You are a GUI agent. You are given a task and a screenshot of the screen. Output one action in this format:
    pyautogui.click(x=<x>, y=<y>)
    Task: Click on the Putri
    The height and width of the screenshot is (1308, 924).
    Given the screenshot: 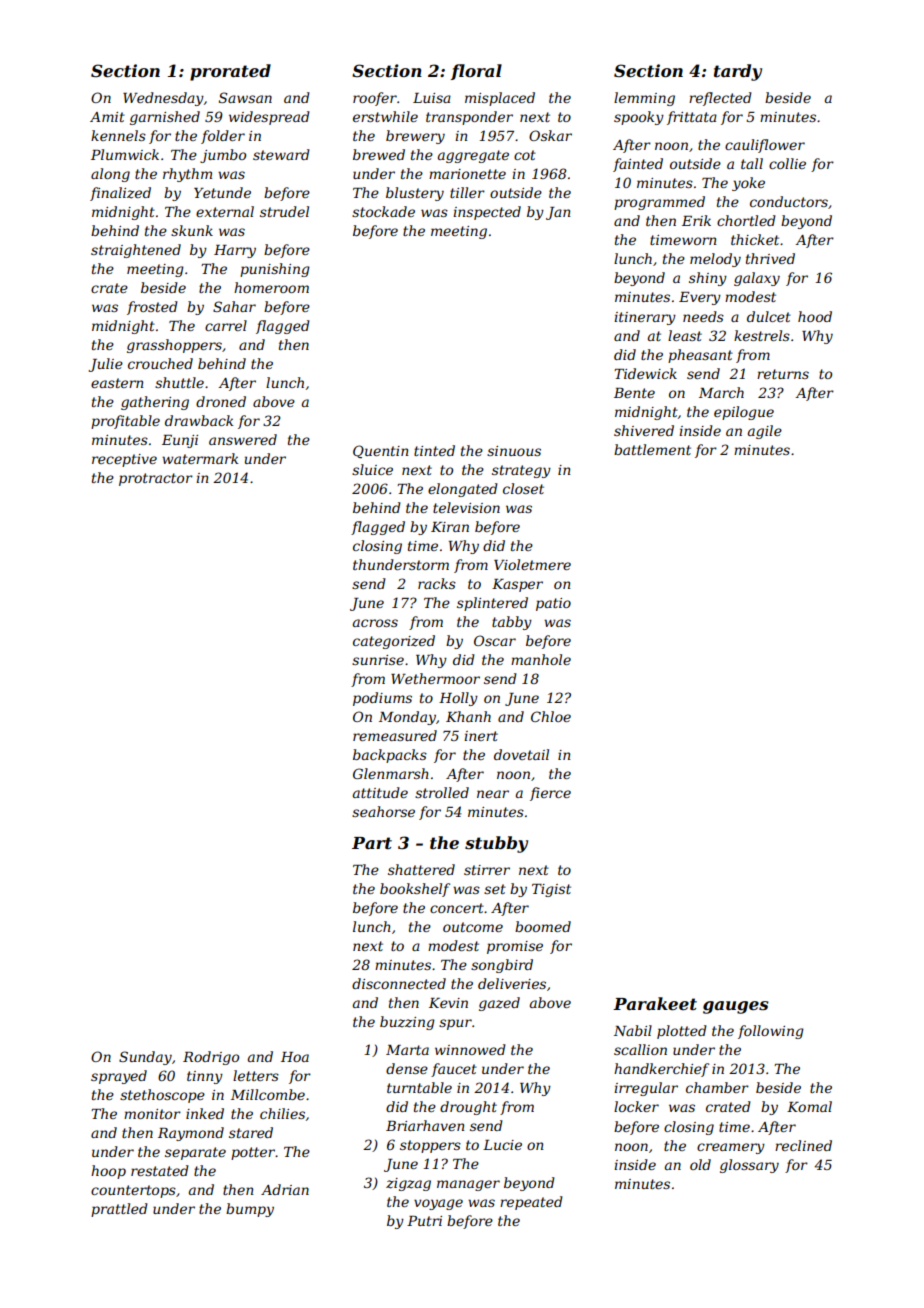 What is the action you would take?
    pyautogui.click(x=424, y=1221)
